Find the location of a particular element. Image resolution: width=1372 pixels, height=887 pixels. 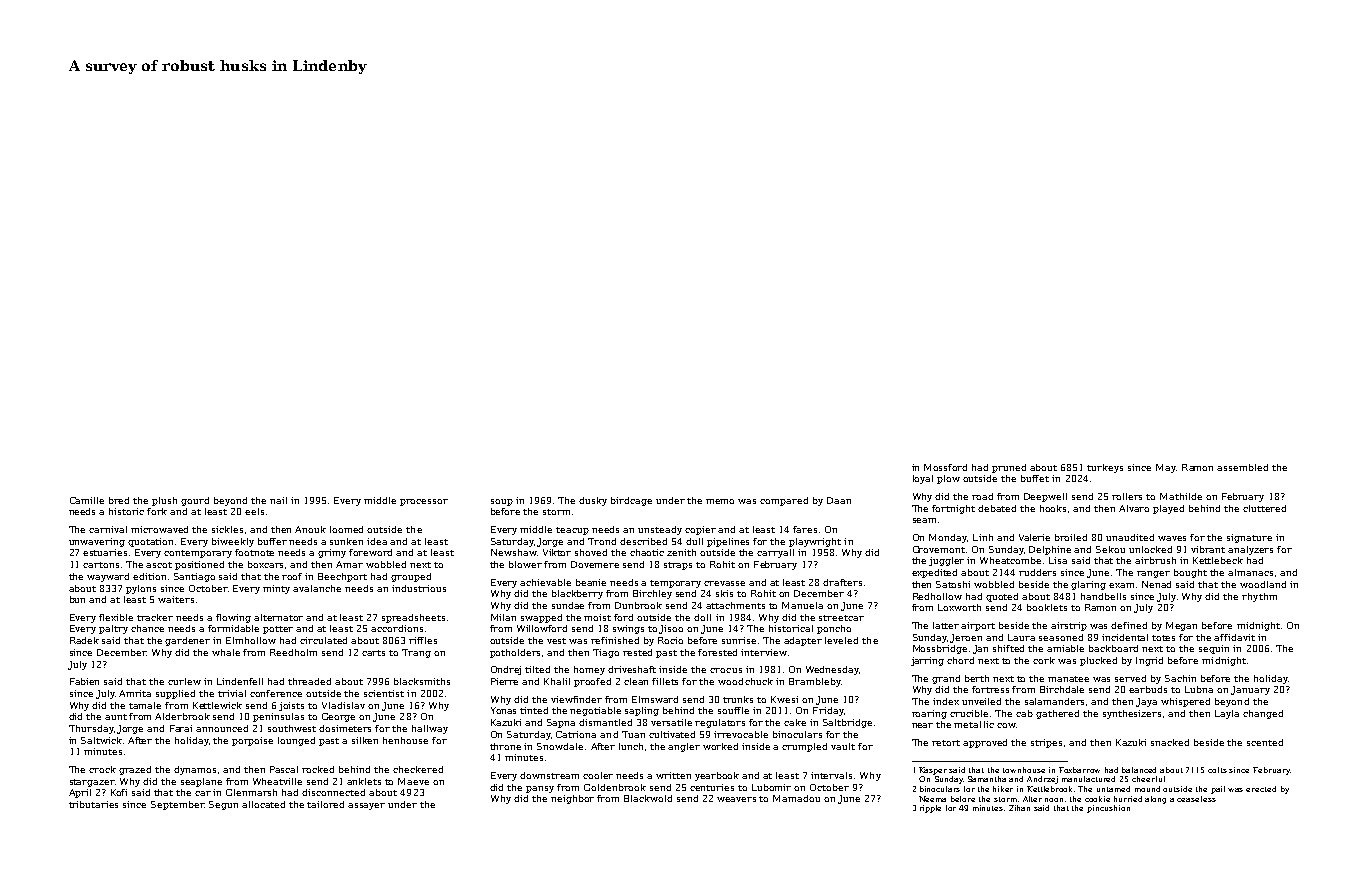

processor is located at coordinates (424, 502).
